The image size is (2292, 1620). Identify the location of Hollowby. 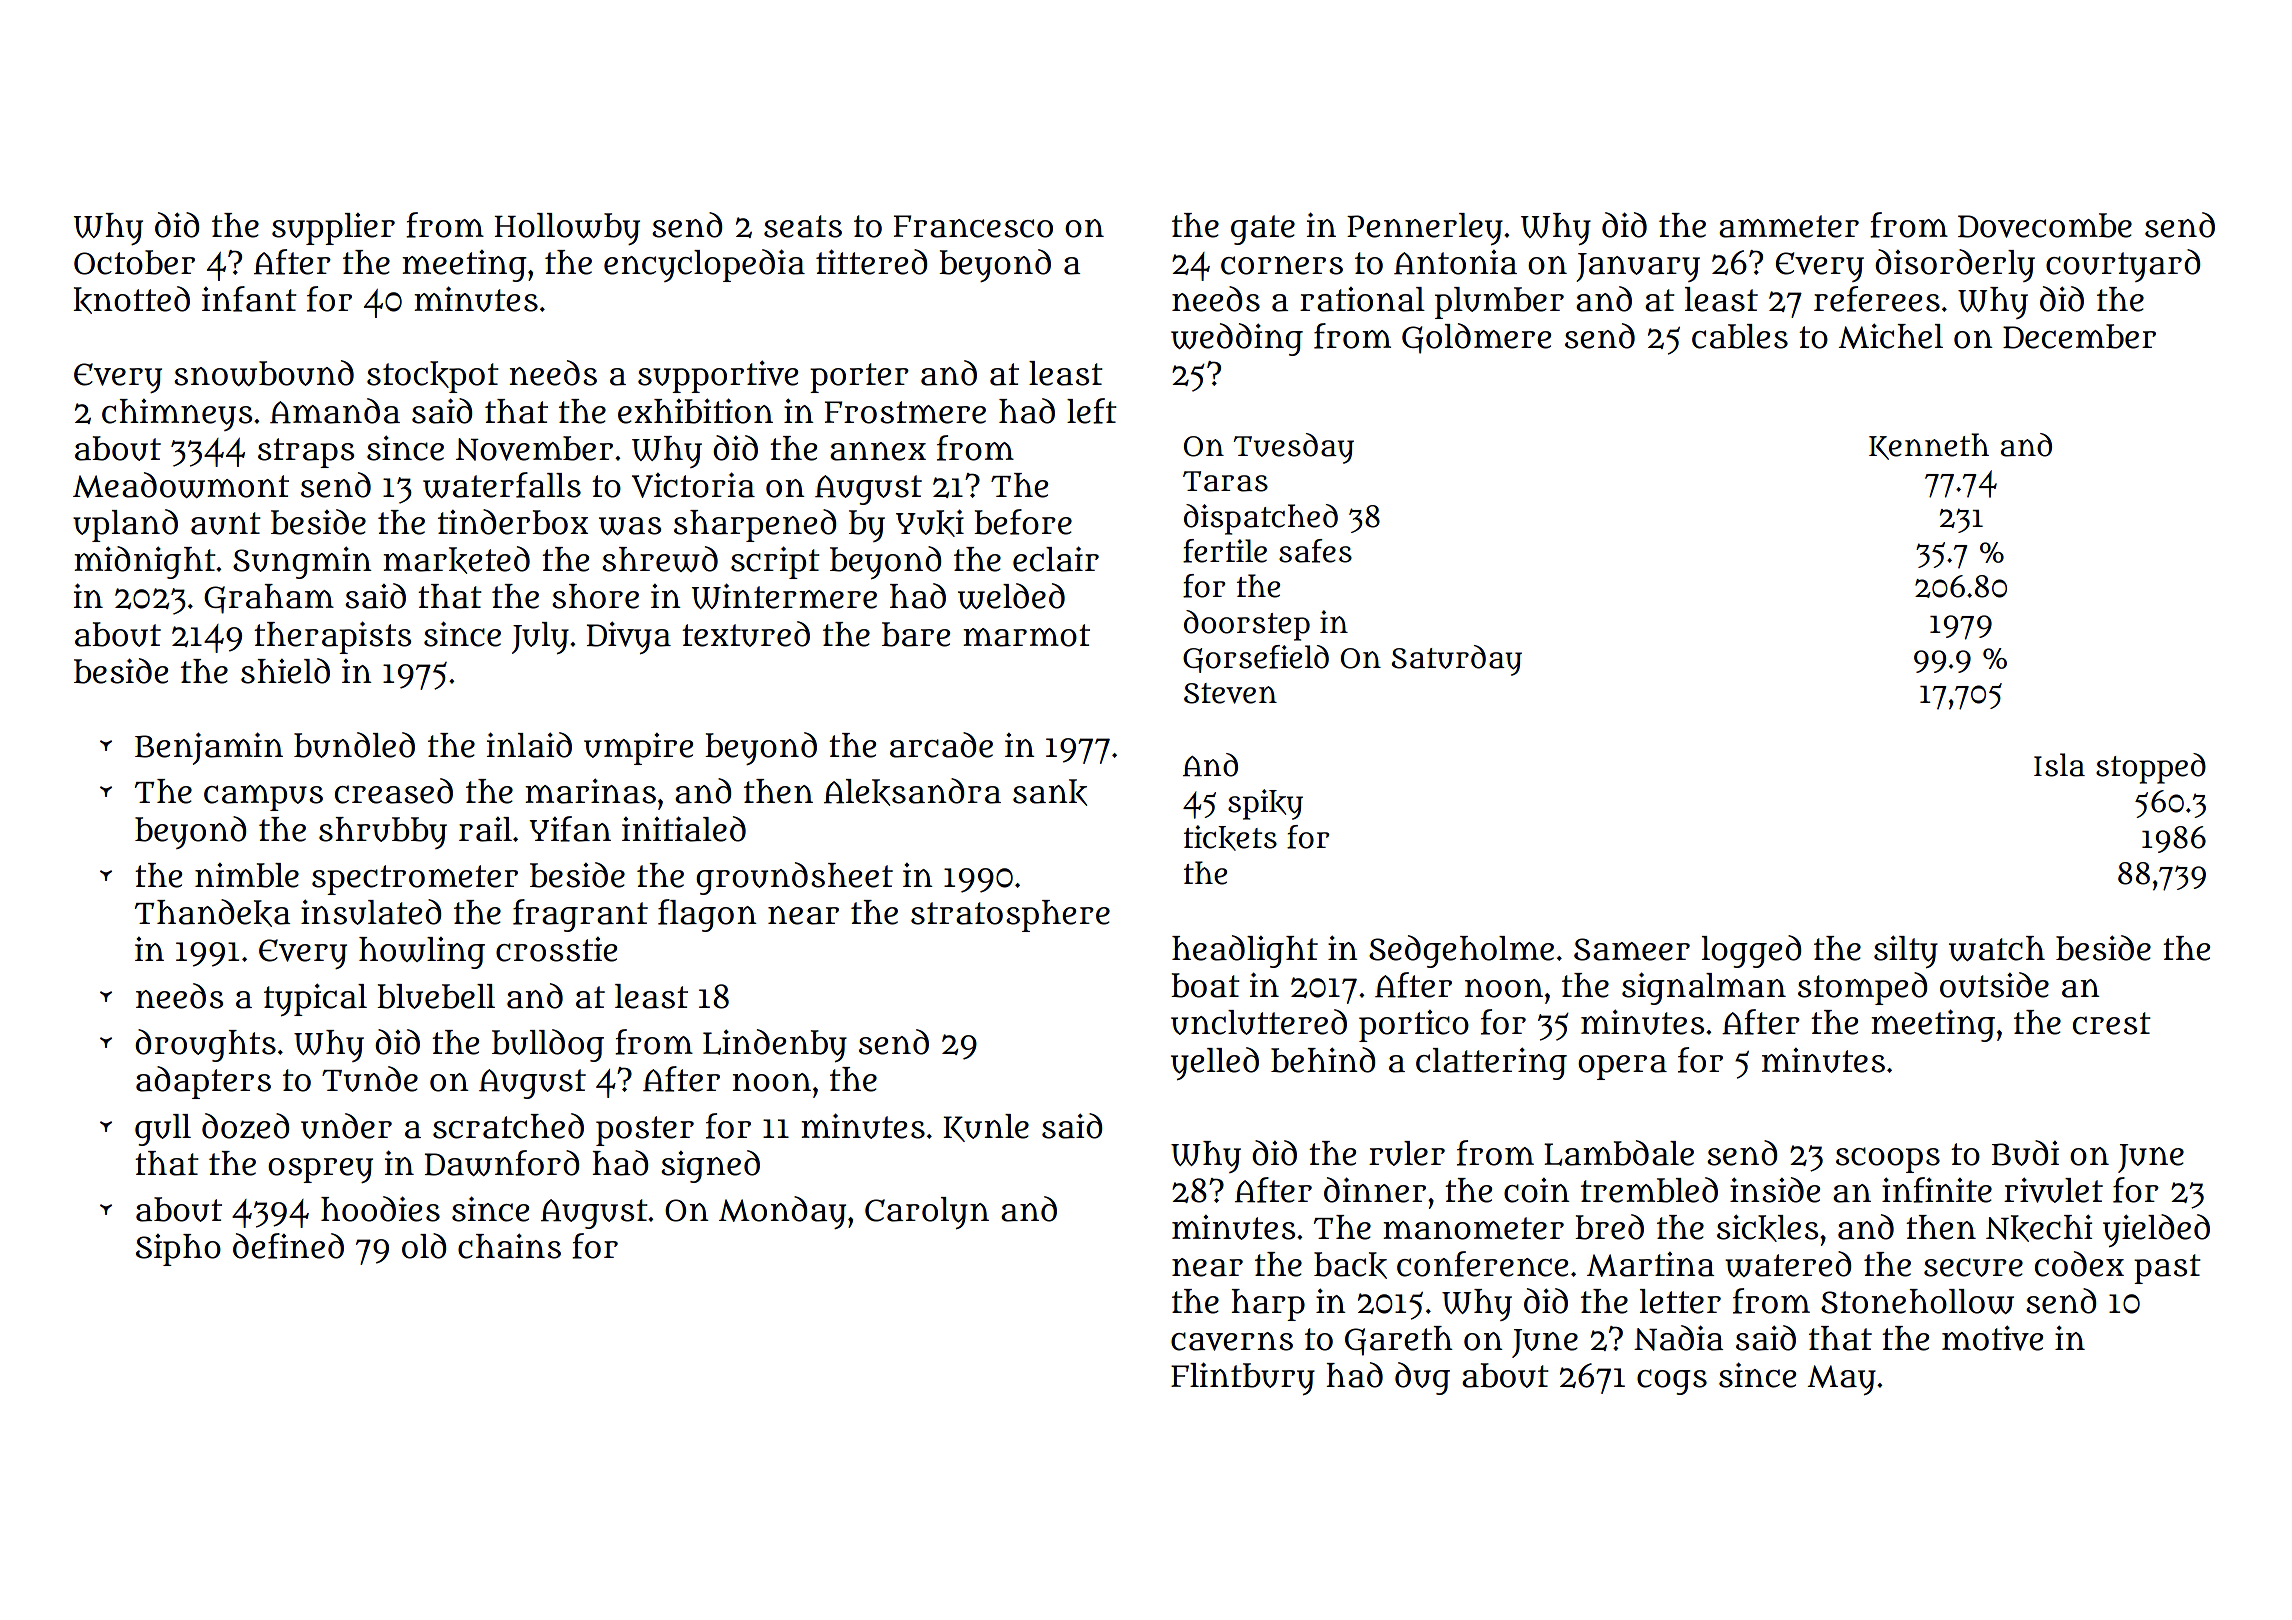
(567, 229).
